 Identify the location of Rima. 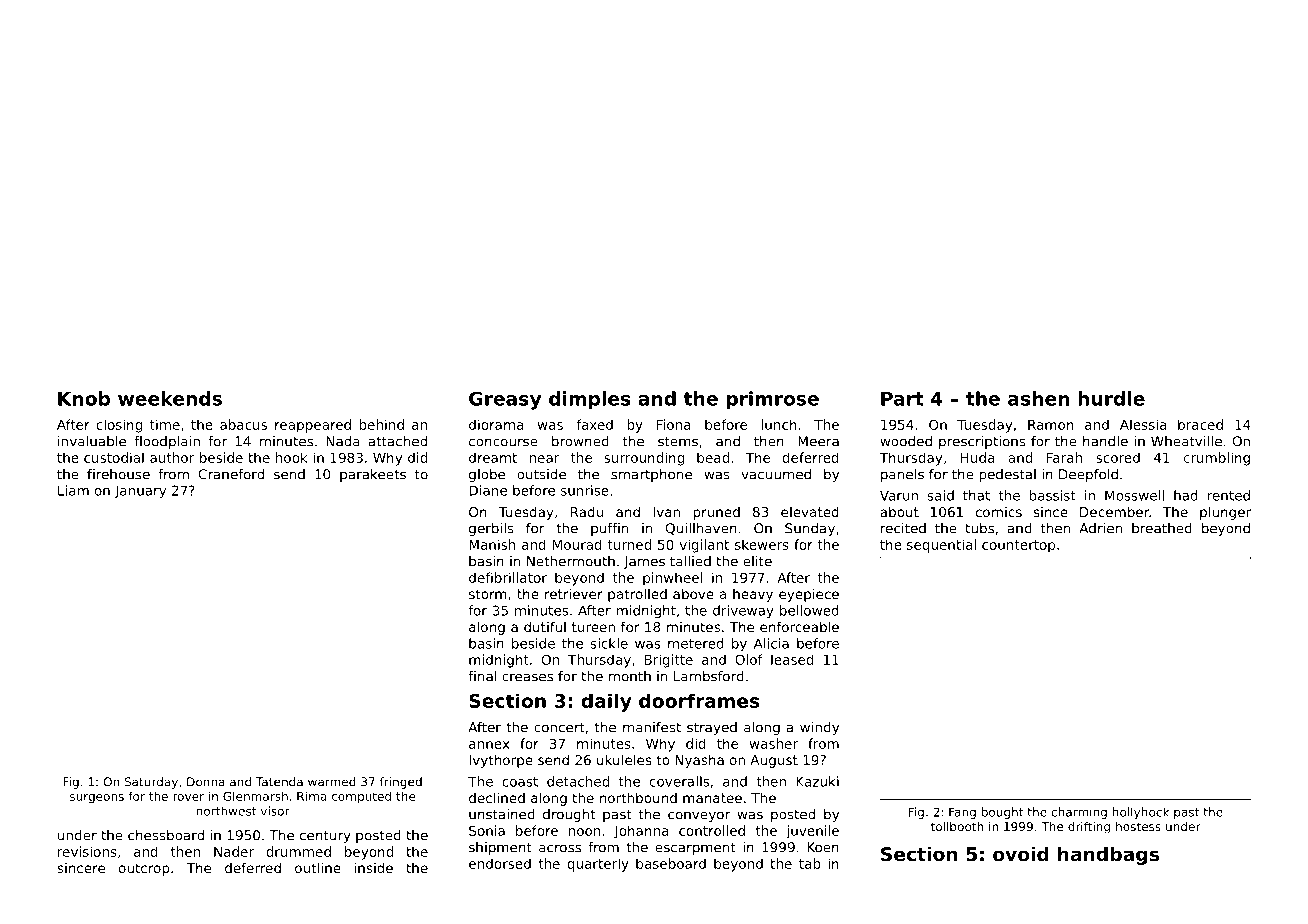
(312, 796).
